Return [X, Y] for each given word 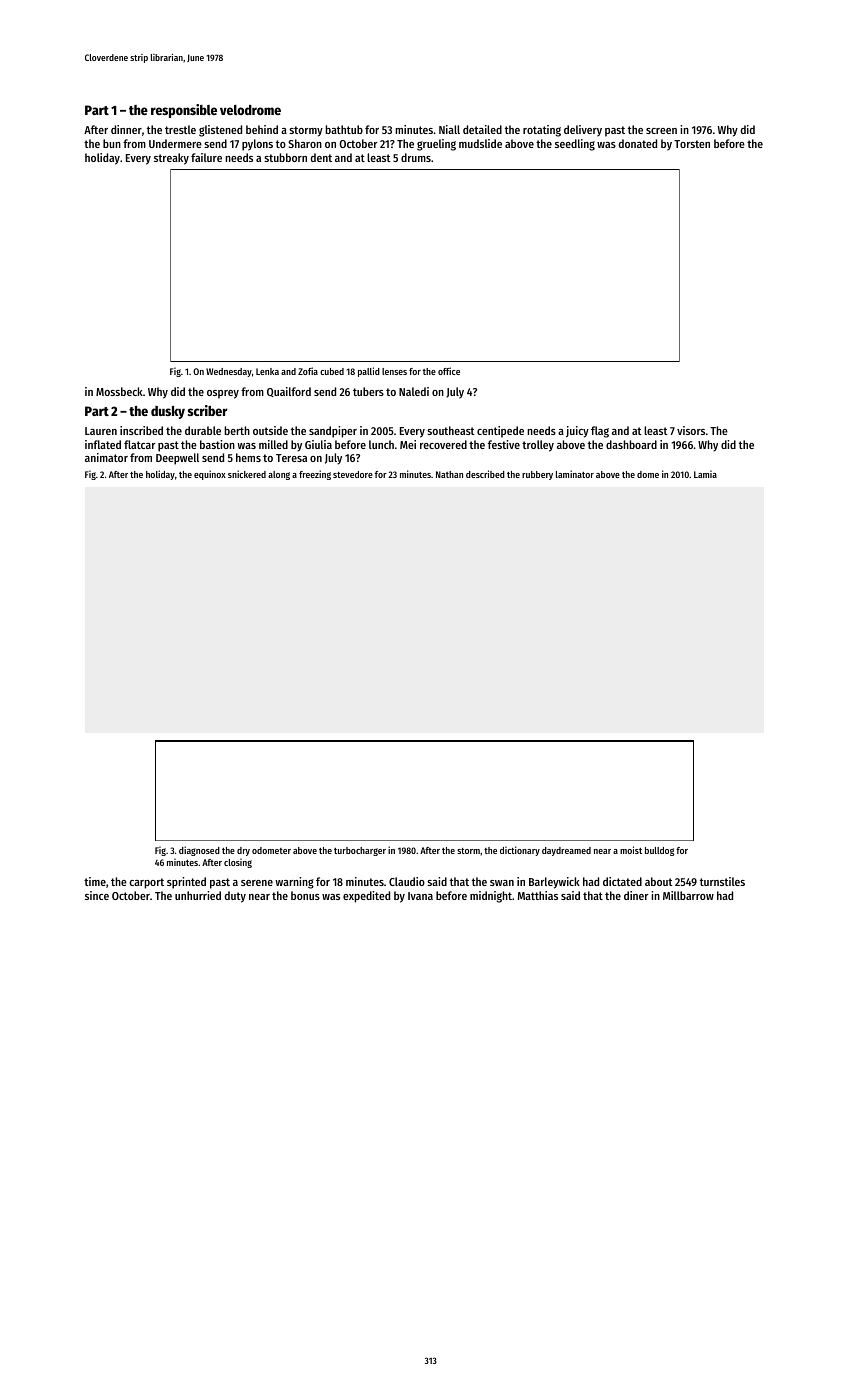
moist [631, 850]
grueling [436, 145]
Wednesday [229, 372]
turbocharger [360, 851]
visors [691, 430]
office [449, 371]
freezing [315, 475]
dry [243, 851]
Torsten [692, 144]
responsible [184, 111]
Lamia [705, 474]
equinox [210, 475]
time [95, 881]
